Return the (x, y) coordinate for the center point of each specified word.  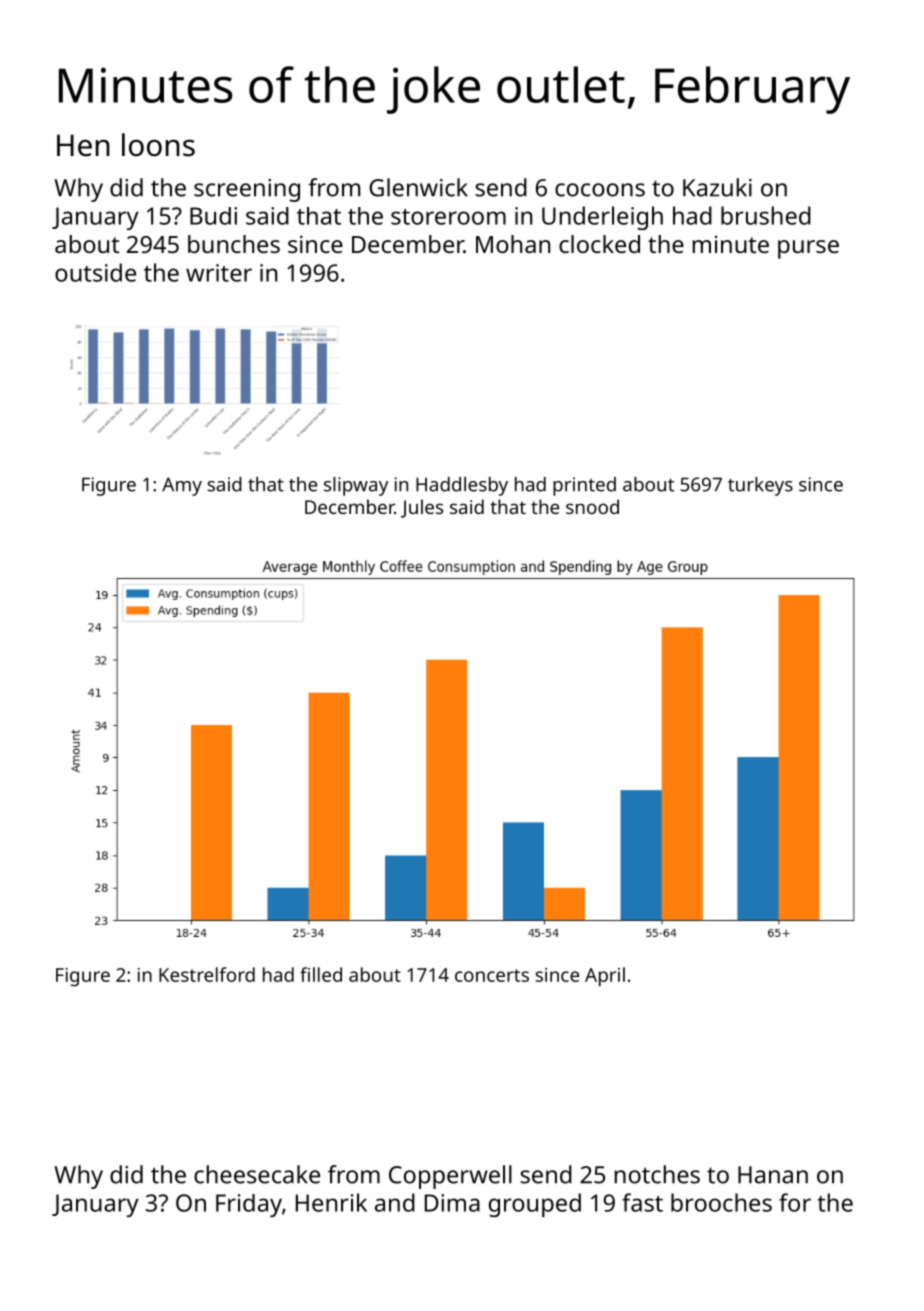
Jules (422, 508)
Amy (182, 486)
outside (95, 272)
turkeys (760, 486)
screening (247, 190)
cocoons (600, 190)
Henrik (331, 1202)
